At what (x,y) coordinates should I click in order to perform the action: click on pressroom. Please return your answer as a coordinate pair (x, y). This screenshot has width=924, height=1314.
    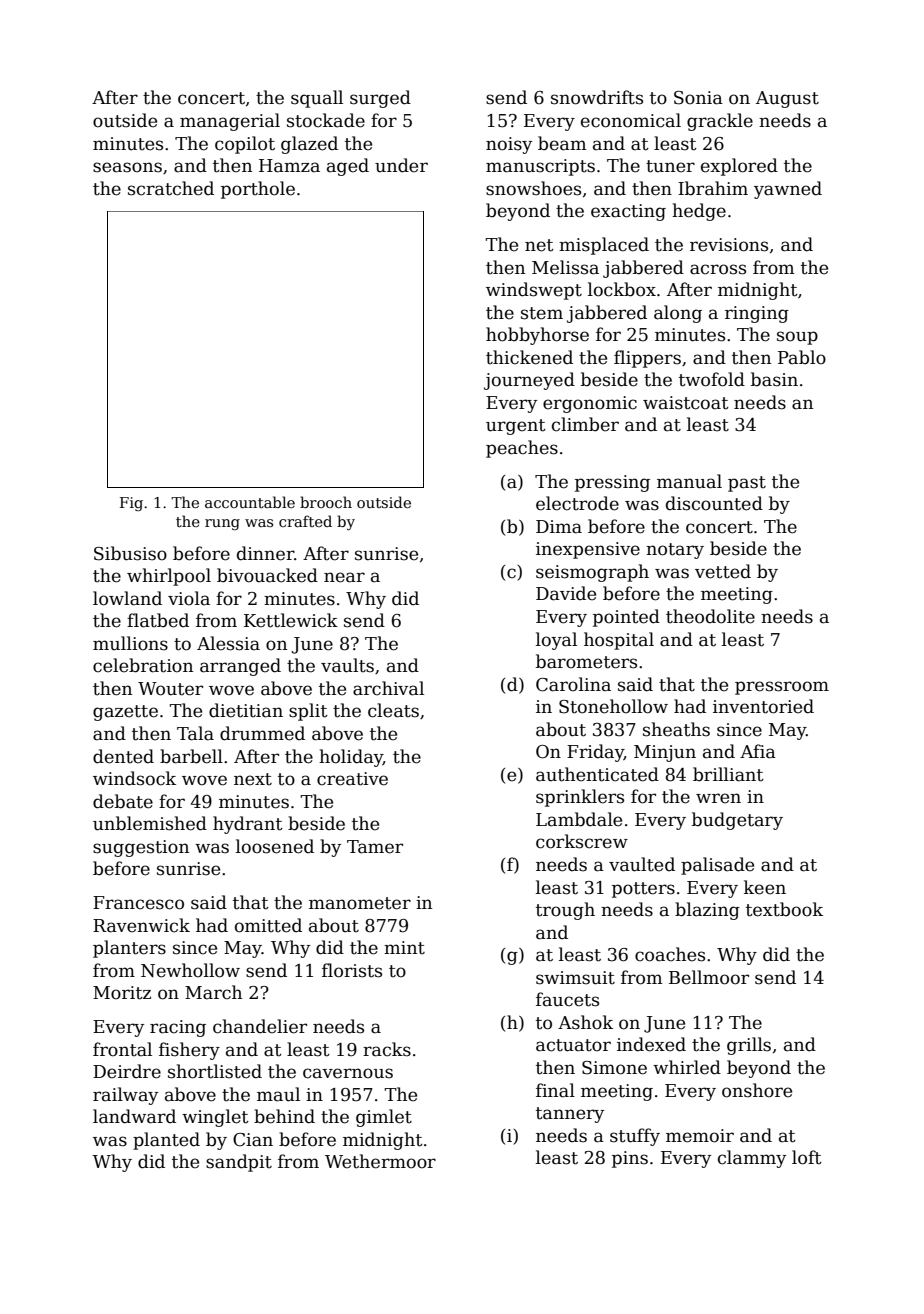
    Looking at the image, I should click on (782, 688).
